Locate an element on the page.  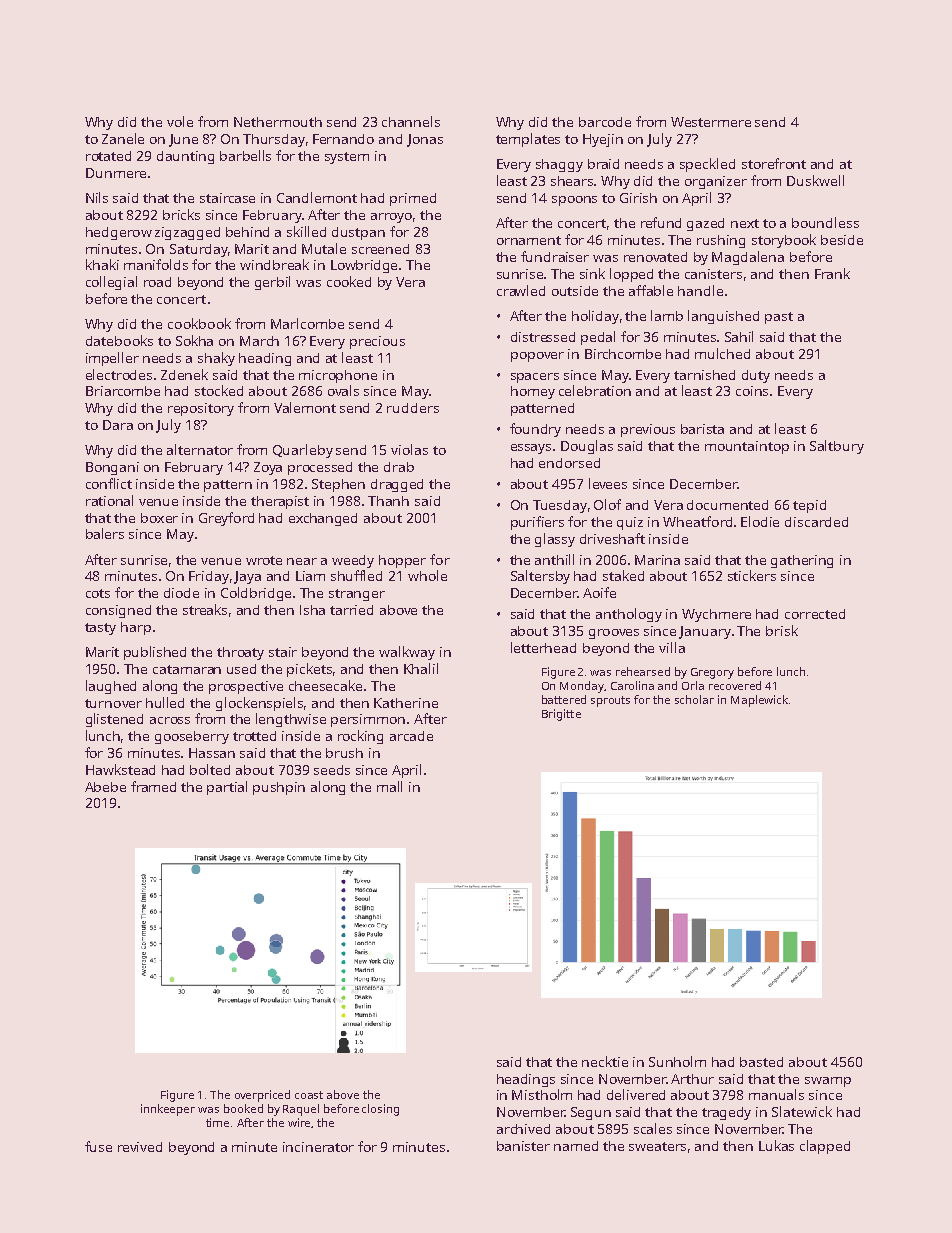
Maplewick is located at coordinates (759, 701).
